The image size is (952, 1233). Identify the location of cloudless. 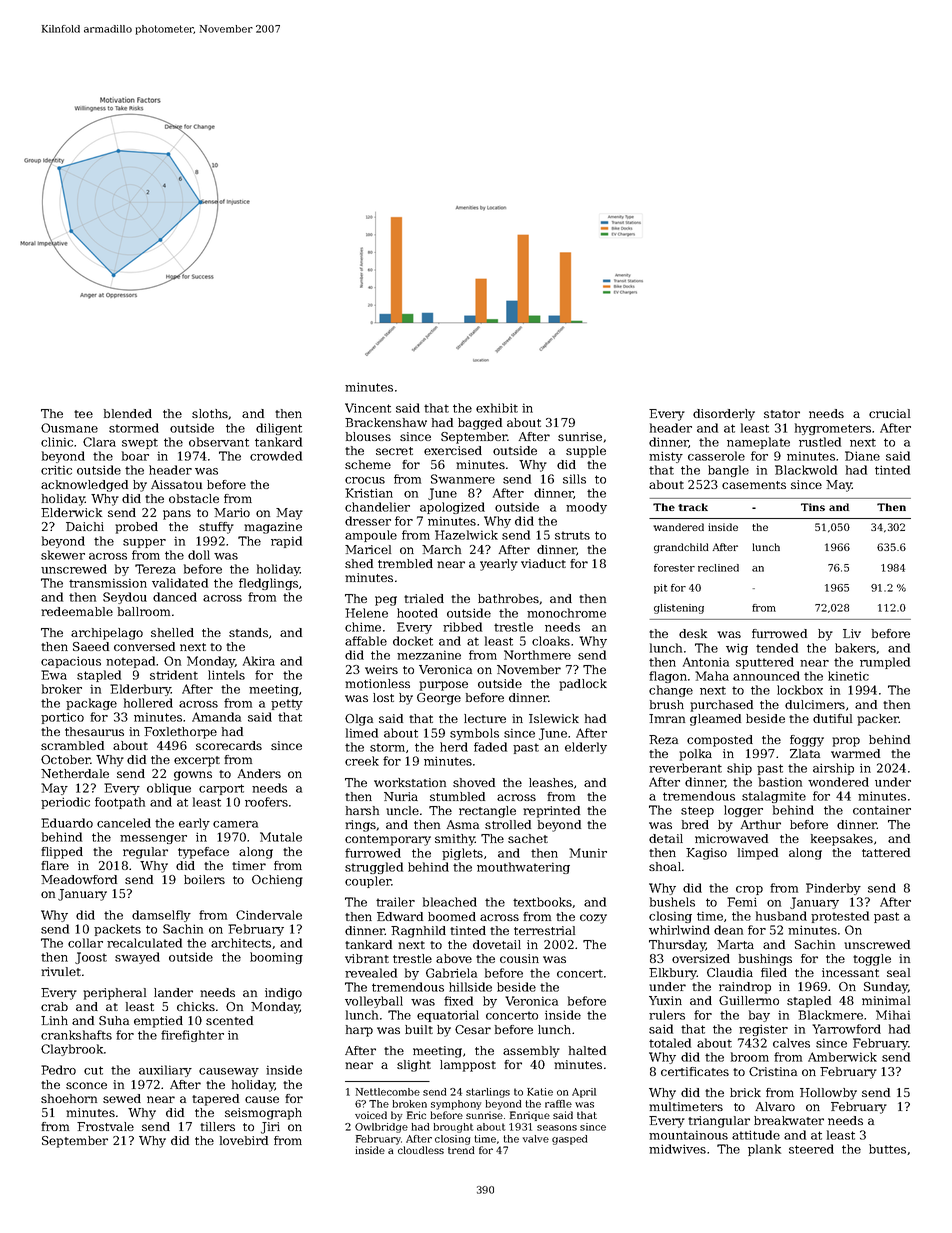
(421, 1150).
